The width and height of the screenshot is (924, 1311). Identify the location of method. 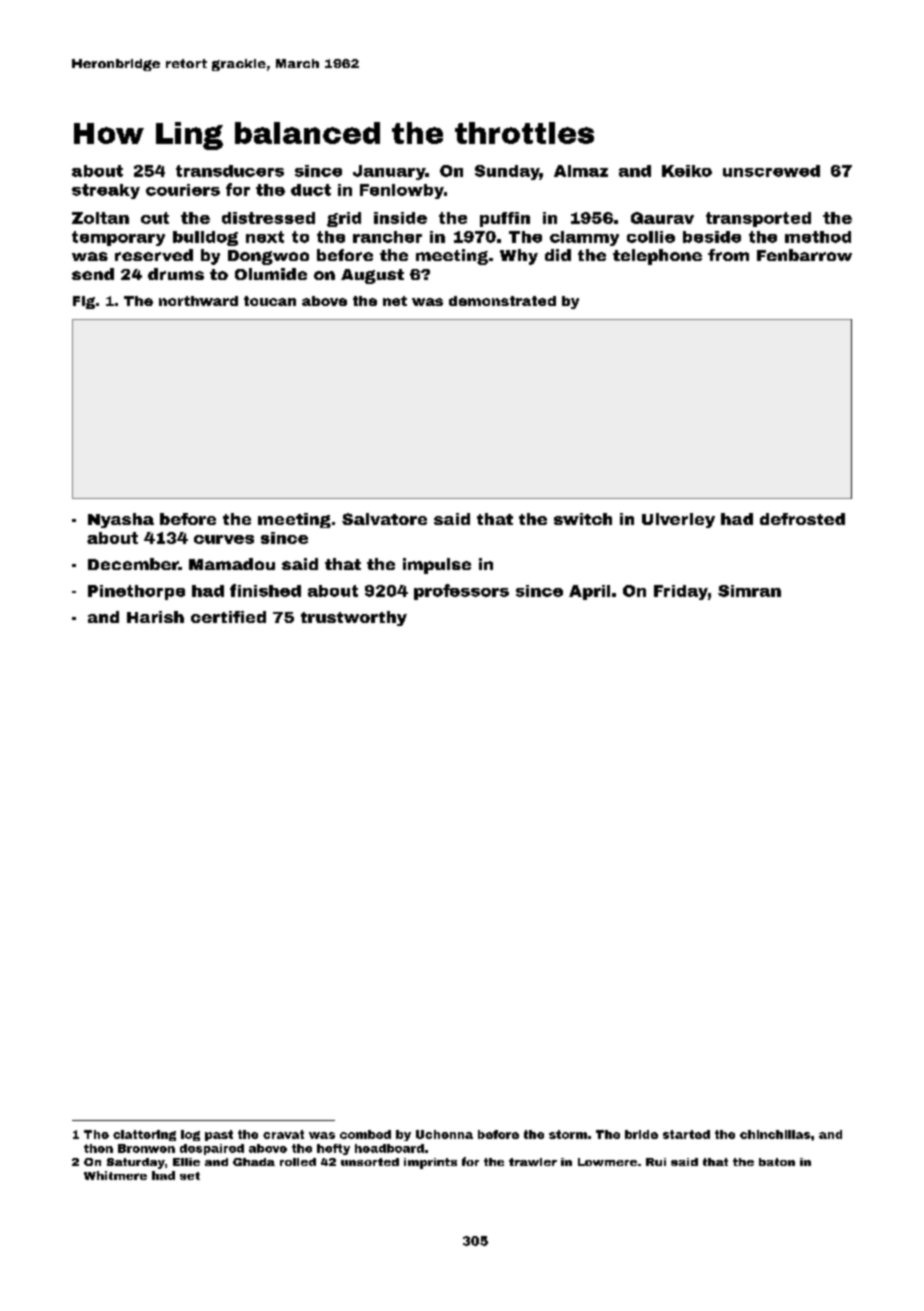
(818, 237).
